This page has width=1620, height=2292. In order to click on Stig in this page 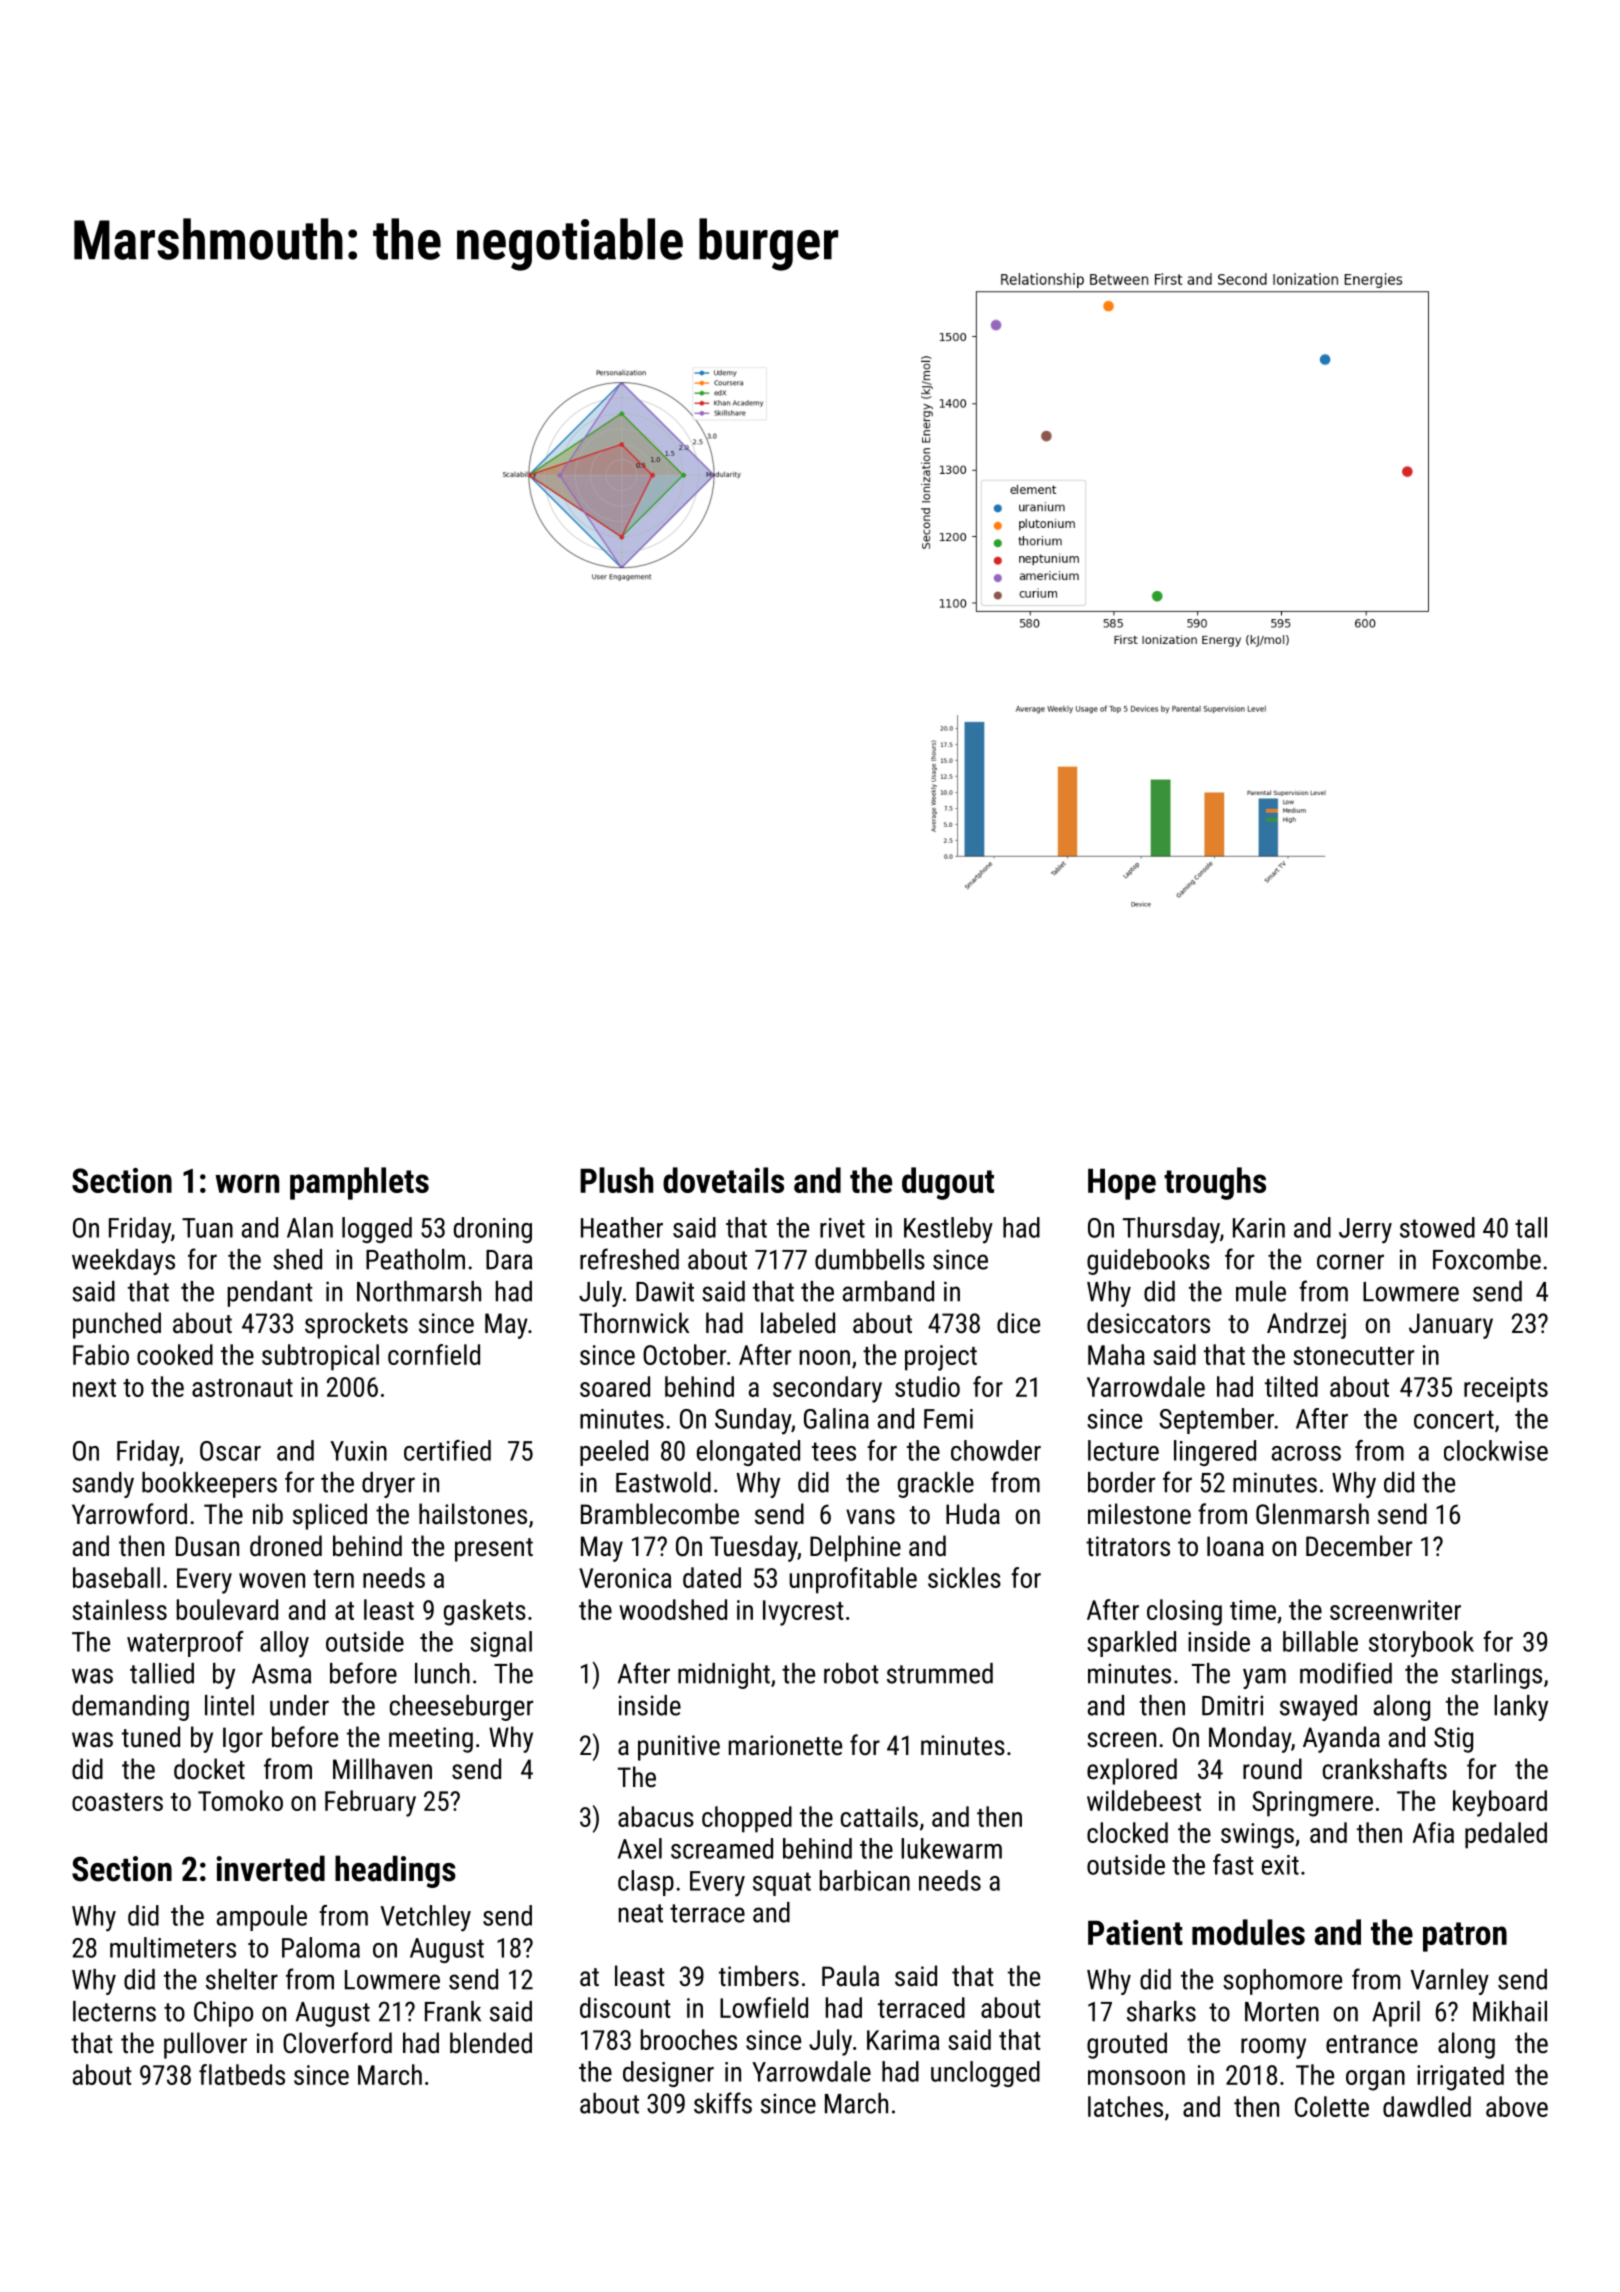, I will do `click(1453, 1740)`.
